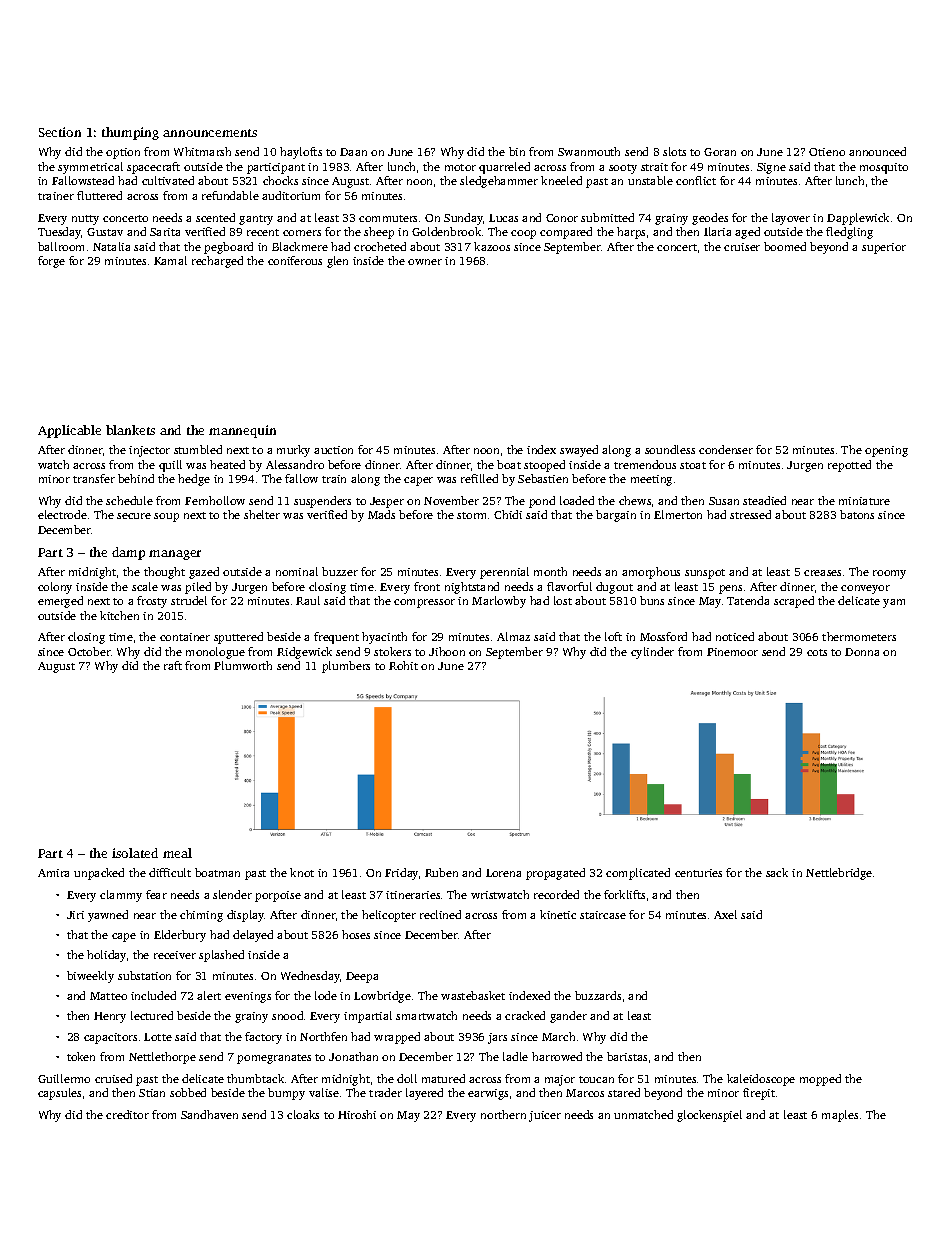 The image size is (952, 1233). What do you see at coordinates (504, 573) in the image?
I see `perennial` at bounding box center [504, 573].
